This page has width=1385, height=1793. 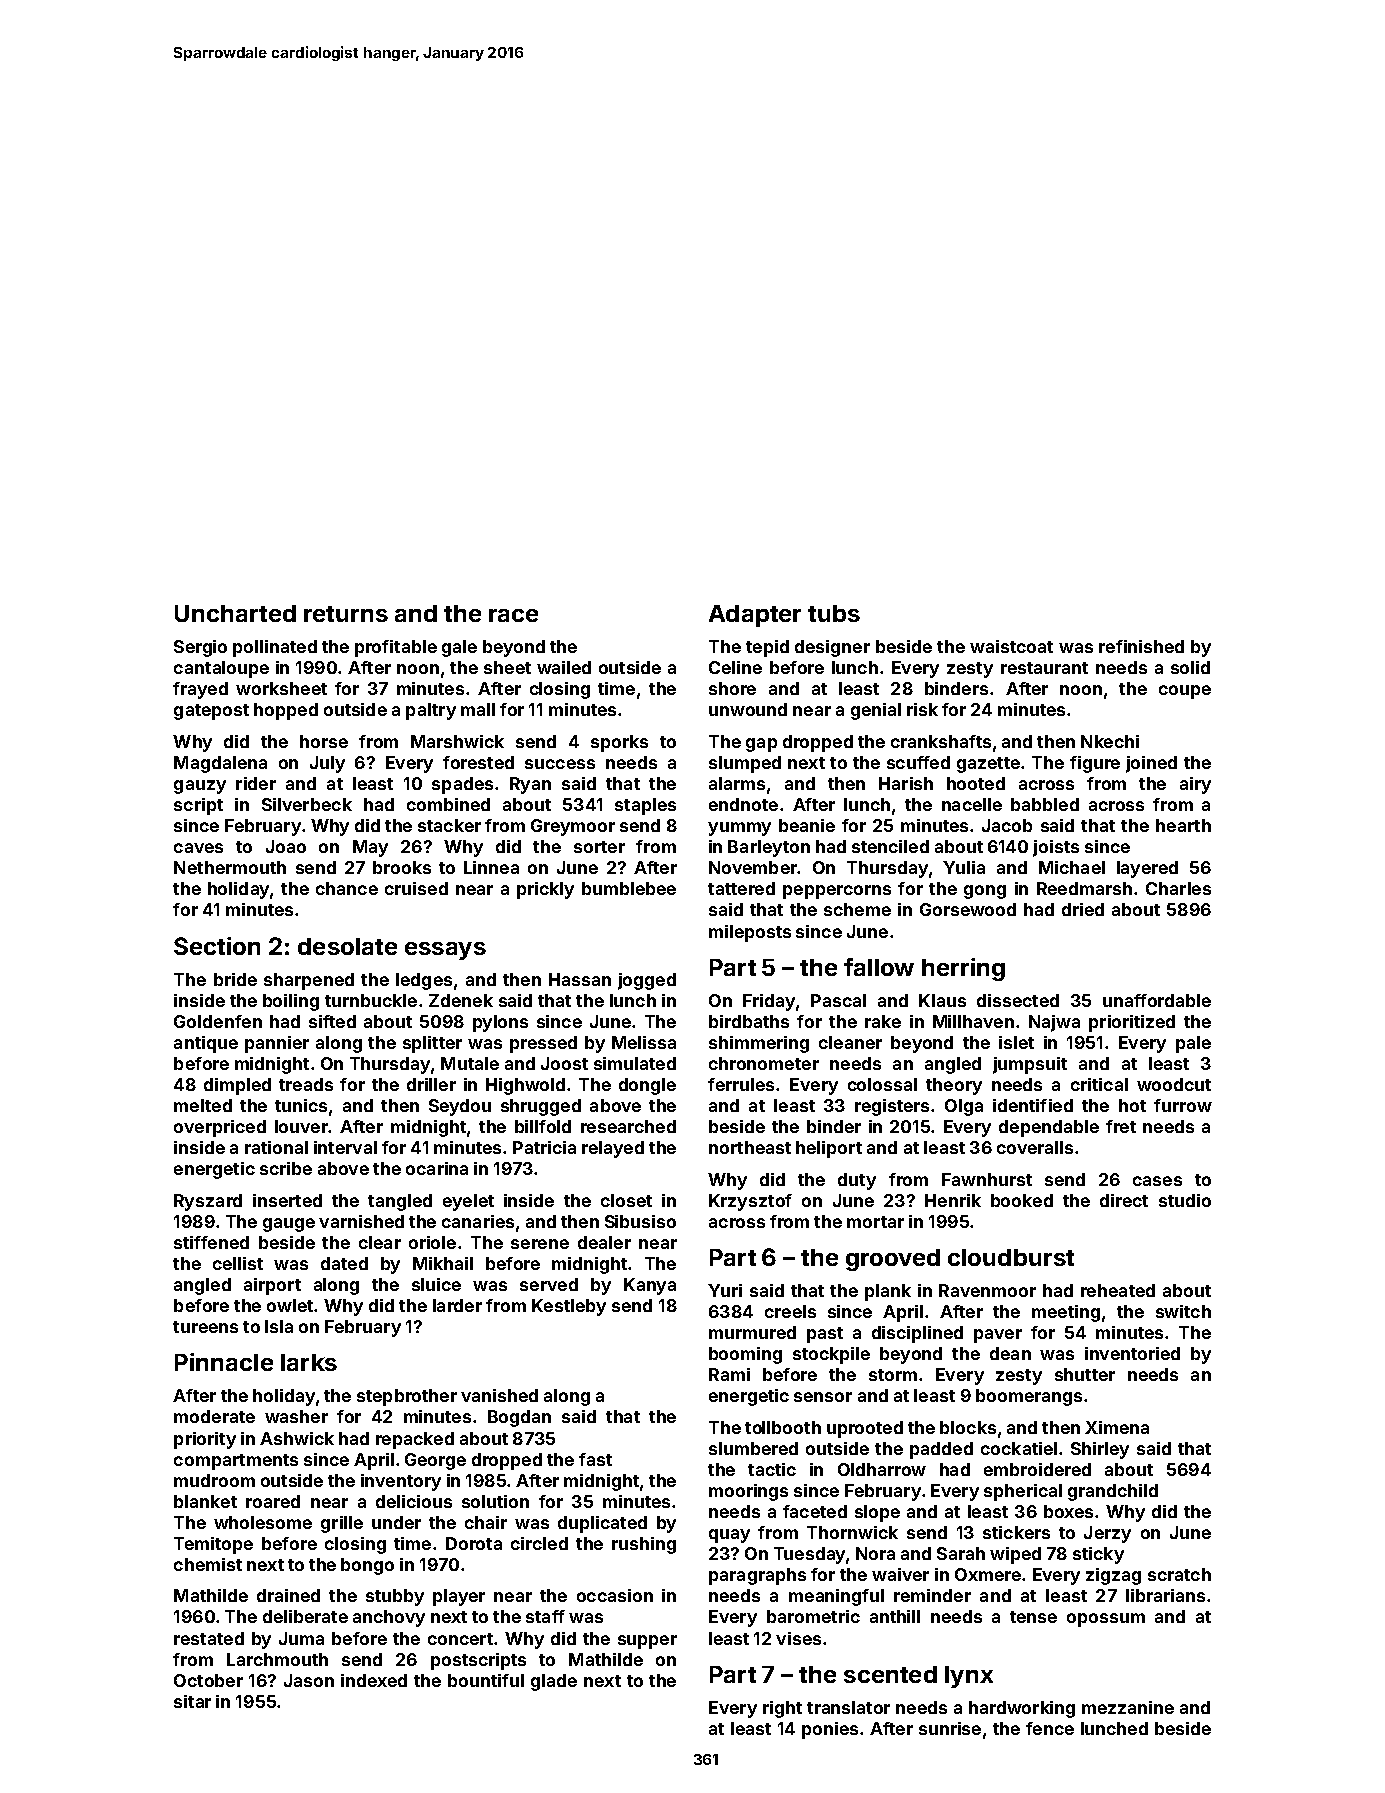 What do you see at coordinates (218, 1021) in the page?
I see `Goldenfen` at bounding box center [218, 1021].
